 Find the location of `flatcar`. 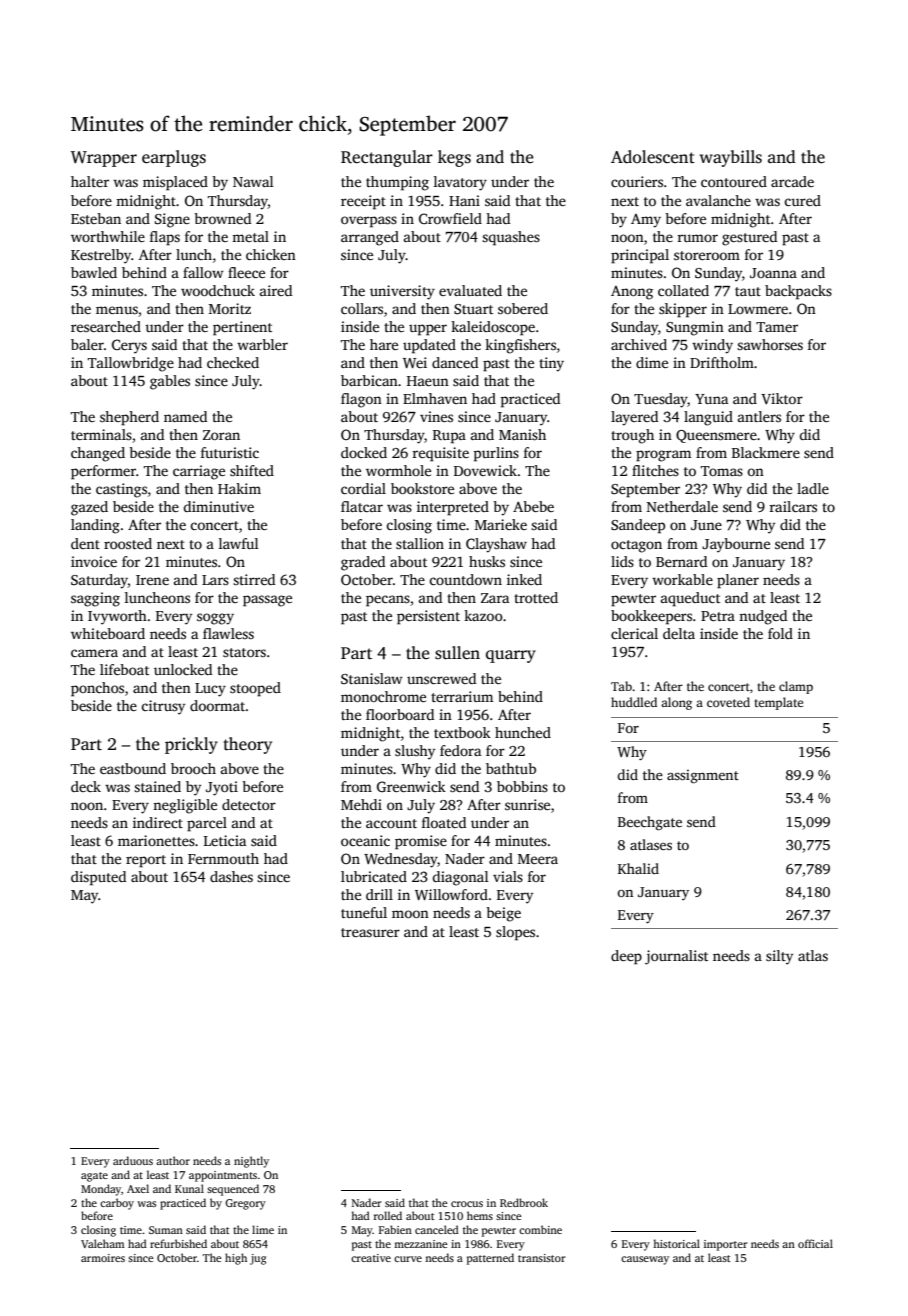

flatcar is located at coordinates (362, 506).
